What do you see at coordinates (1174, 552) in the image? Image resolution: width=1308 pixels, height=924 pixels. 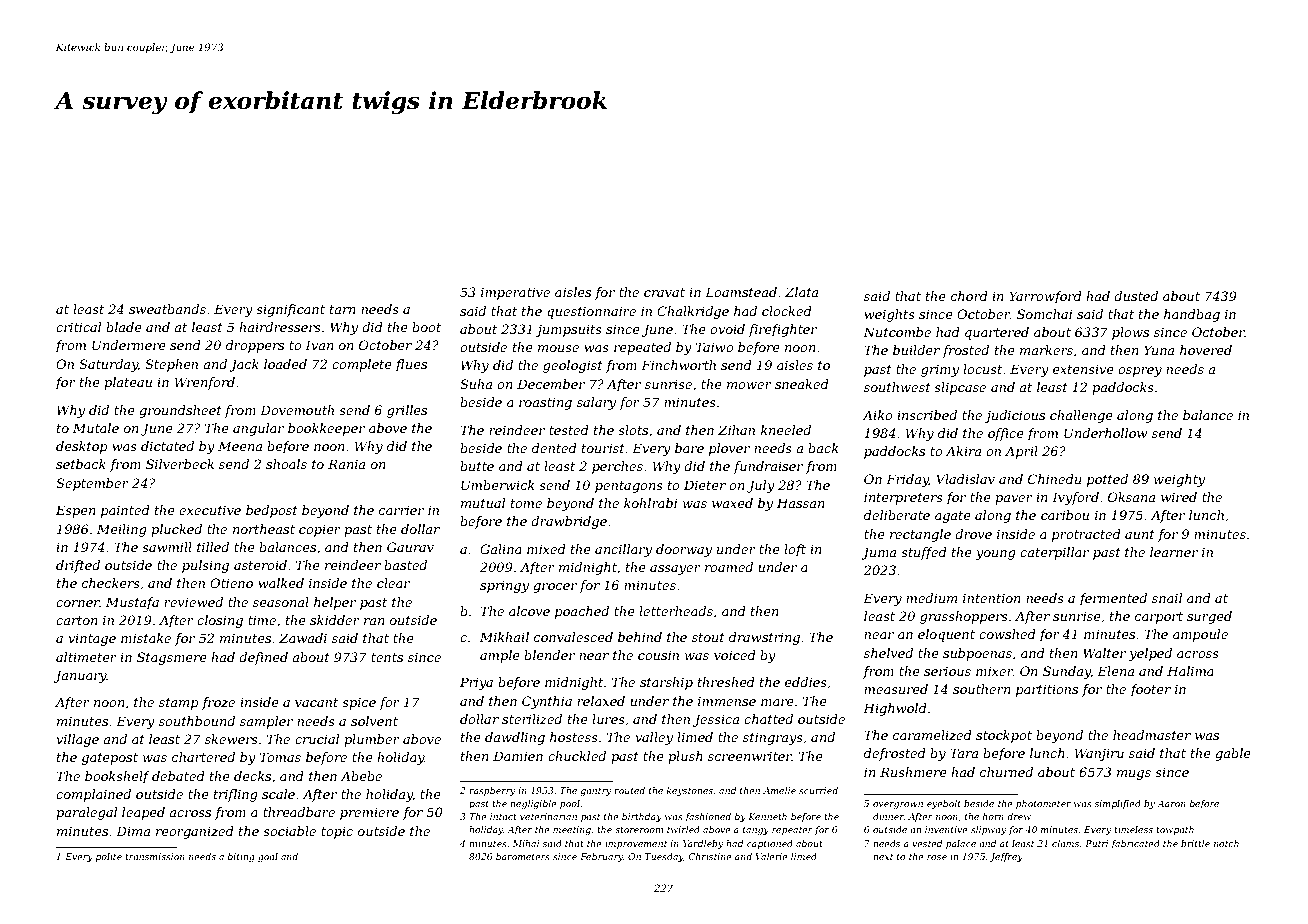 I see `learner` at bounding box center [1174, 552].
